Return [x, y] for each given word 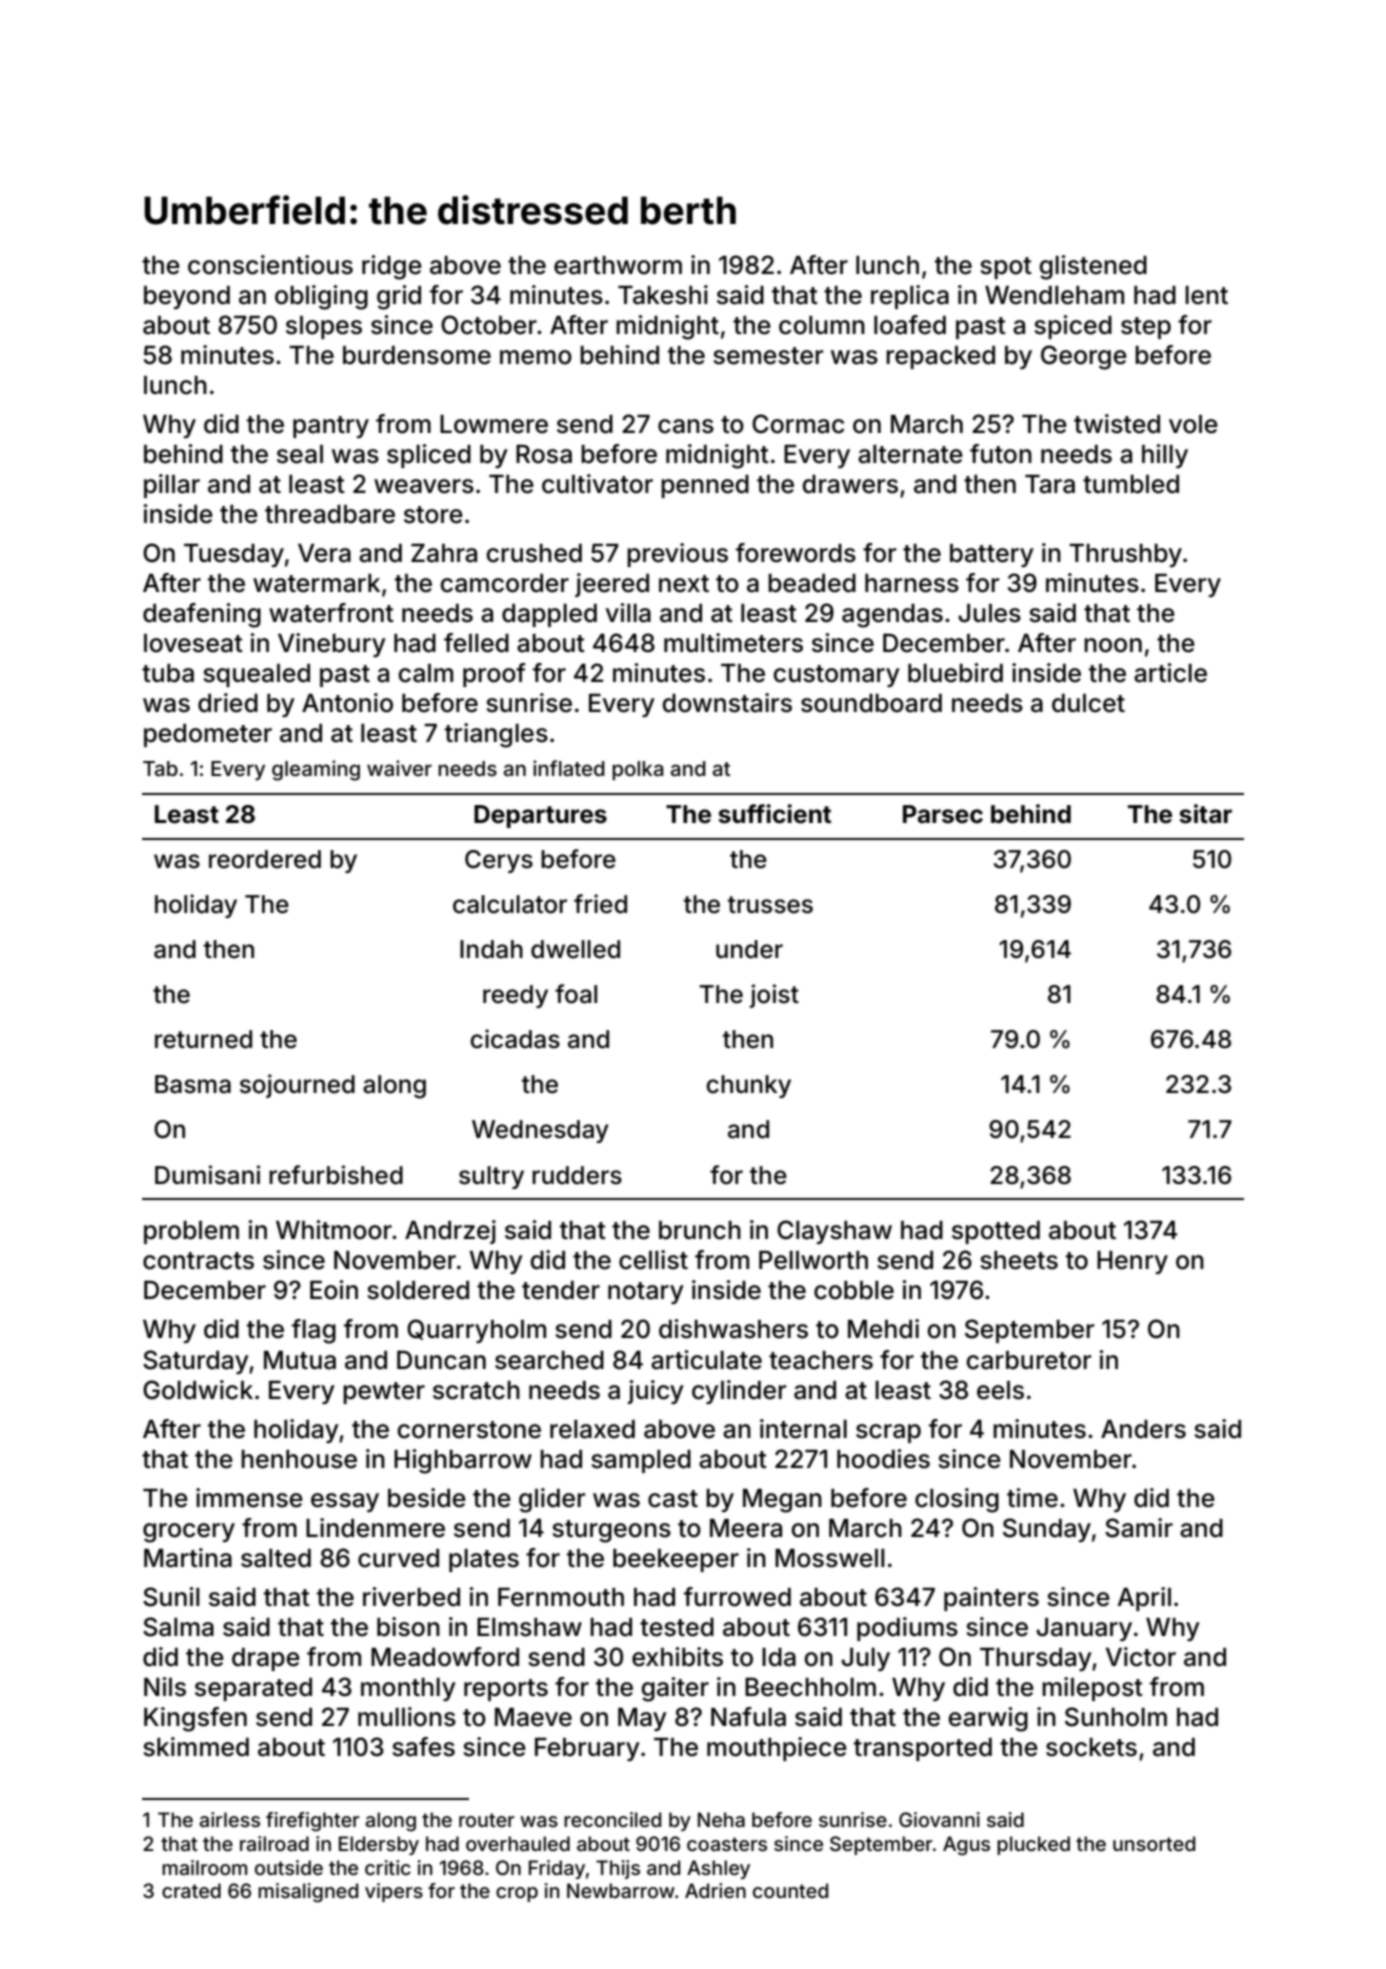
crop [517, 1894]
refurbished [336, 1175]
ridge [392, 267]
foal [576, 994]
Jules [989, 613]
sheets [1019, 1260]
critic [388, 1867]
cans [686, 426]
